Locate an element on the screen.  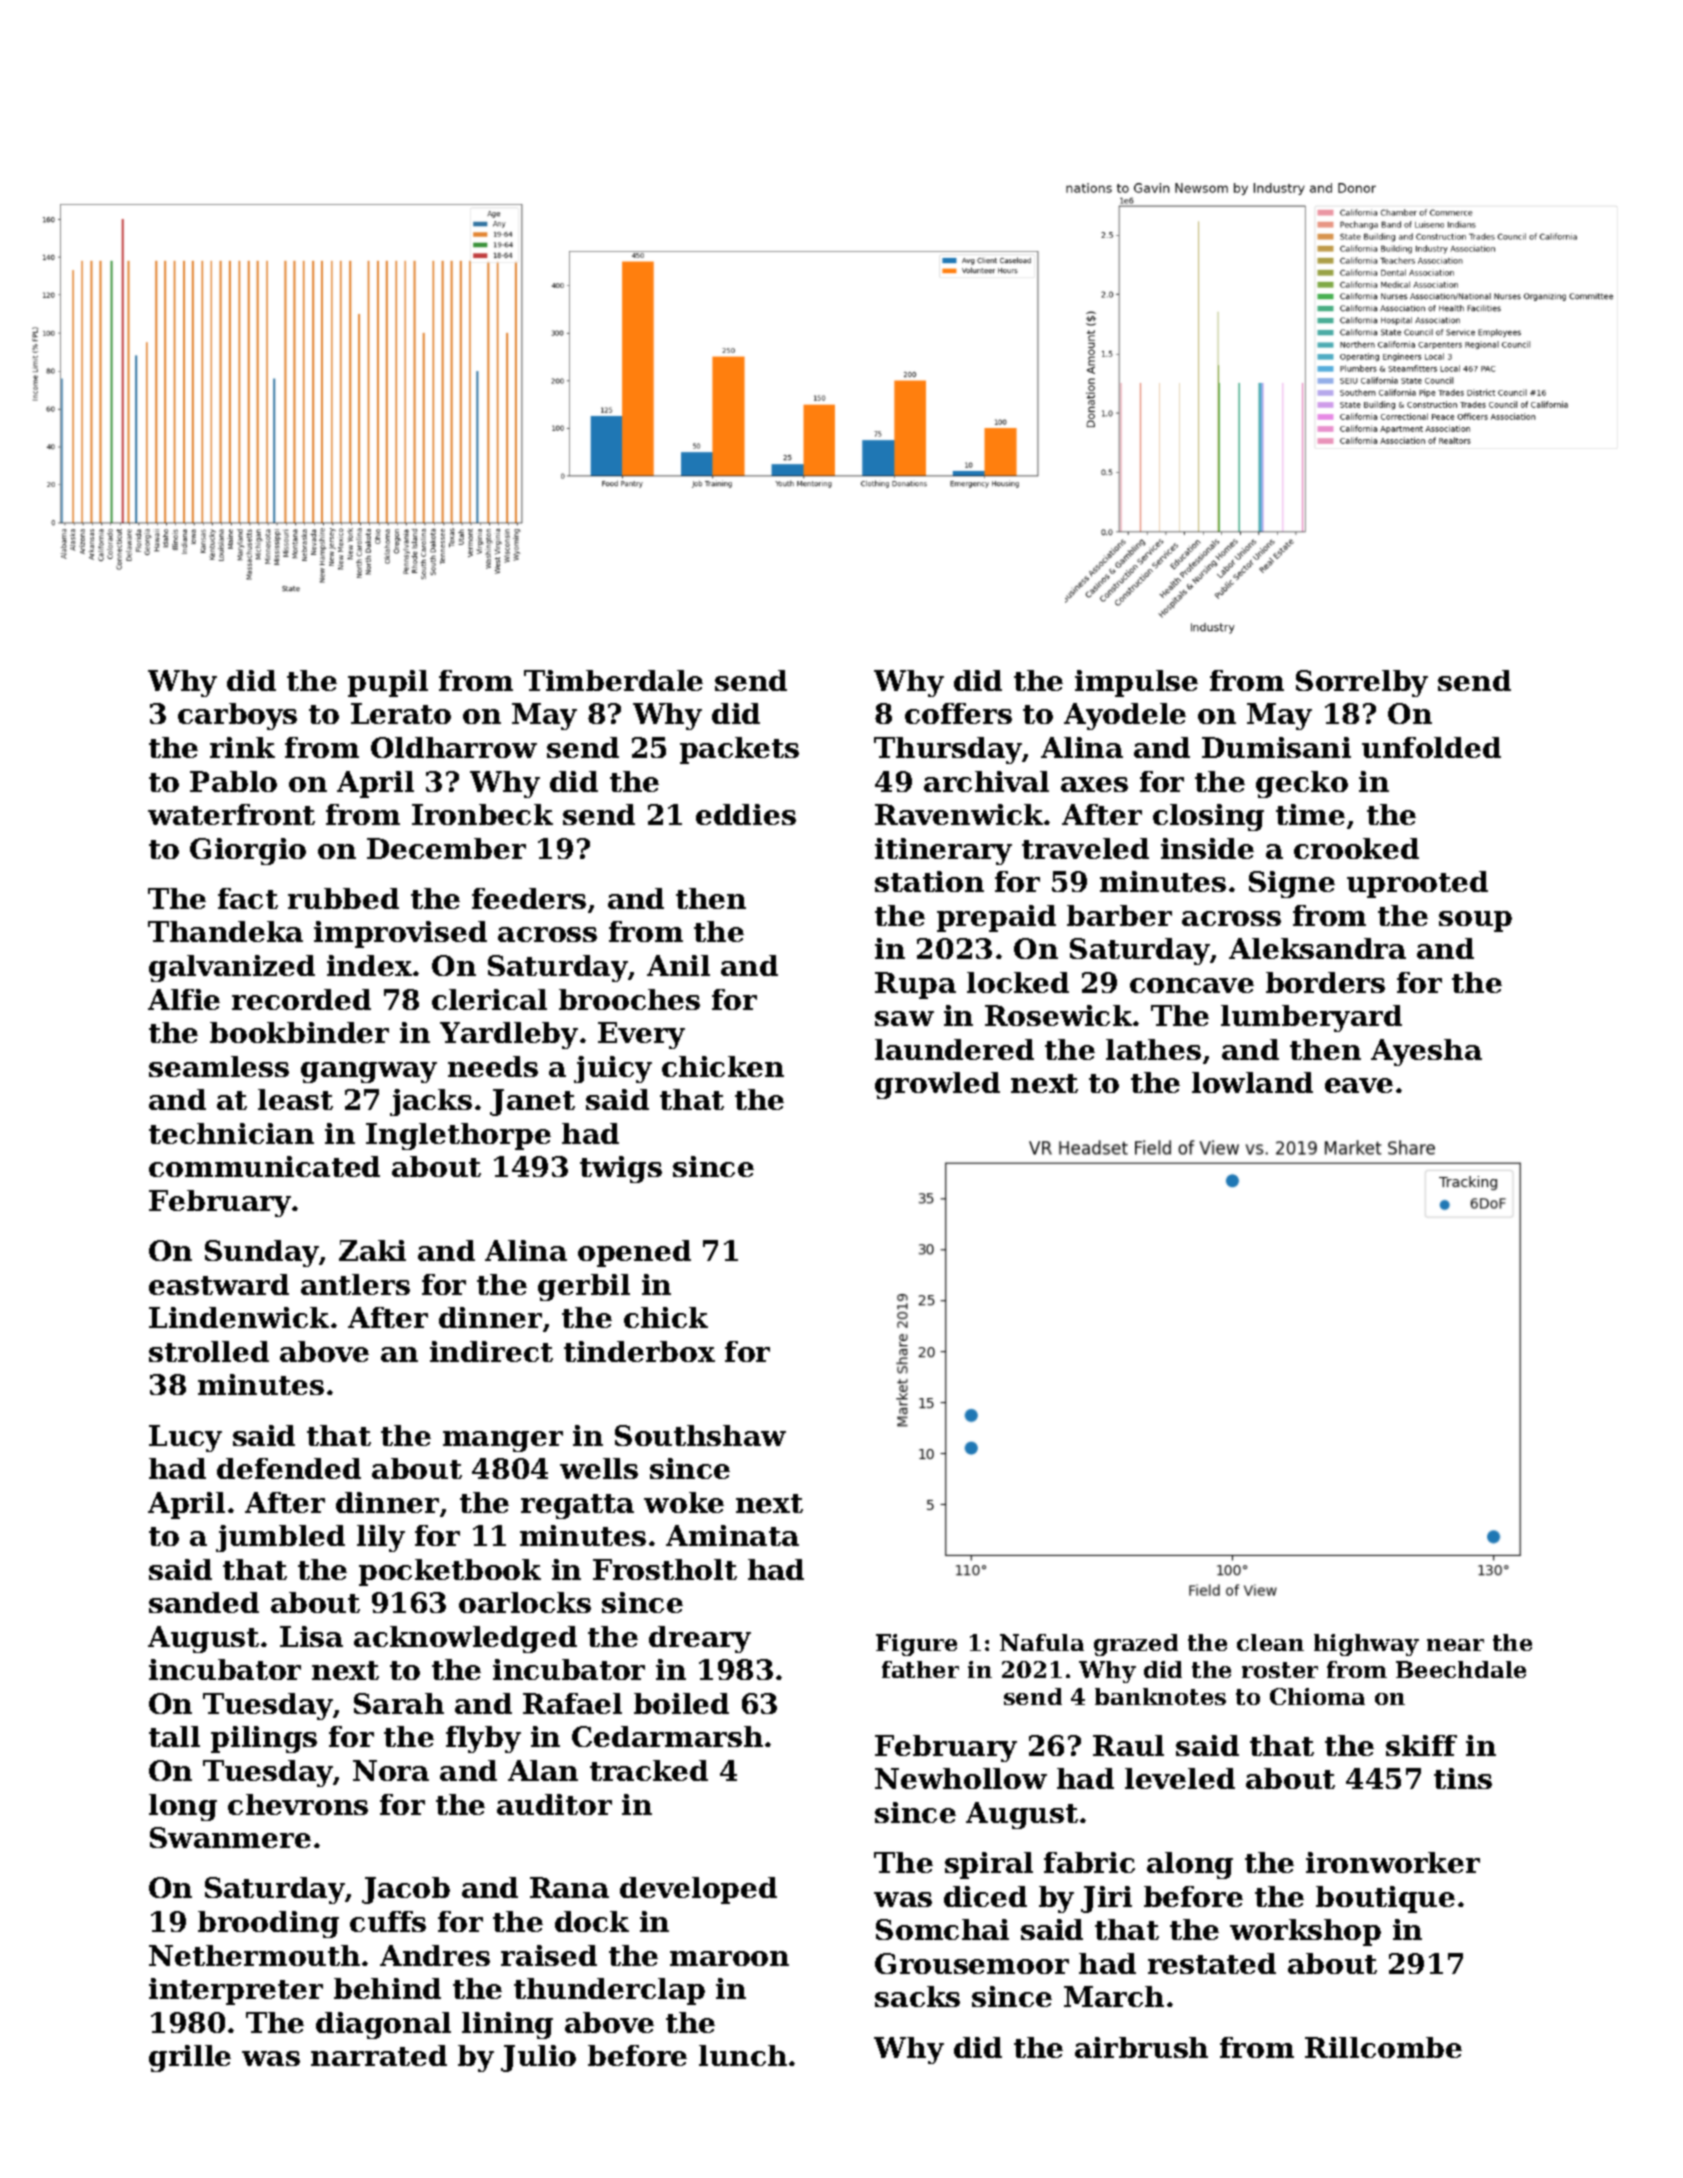
Pablo is located at coordinates (233, 781).
